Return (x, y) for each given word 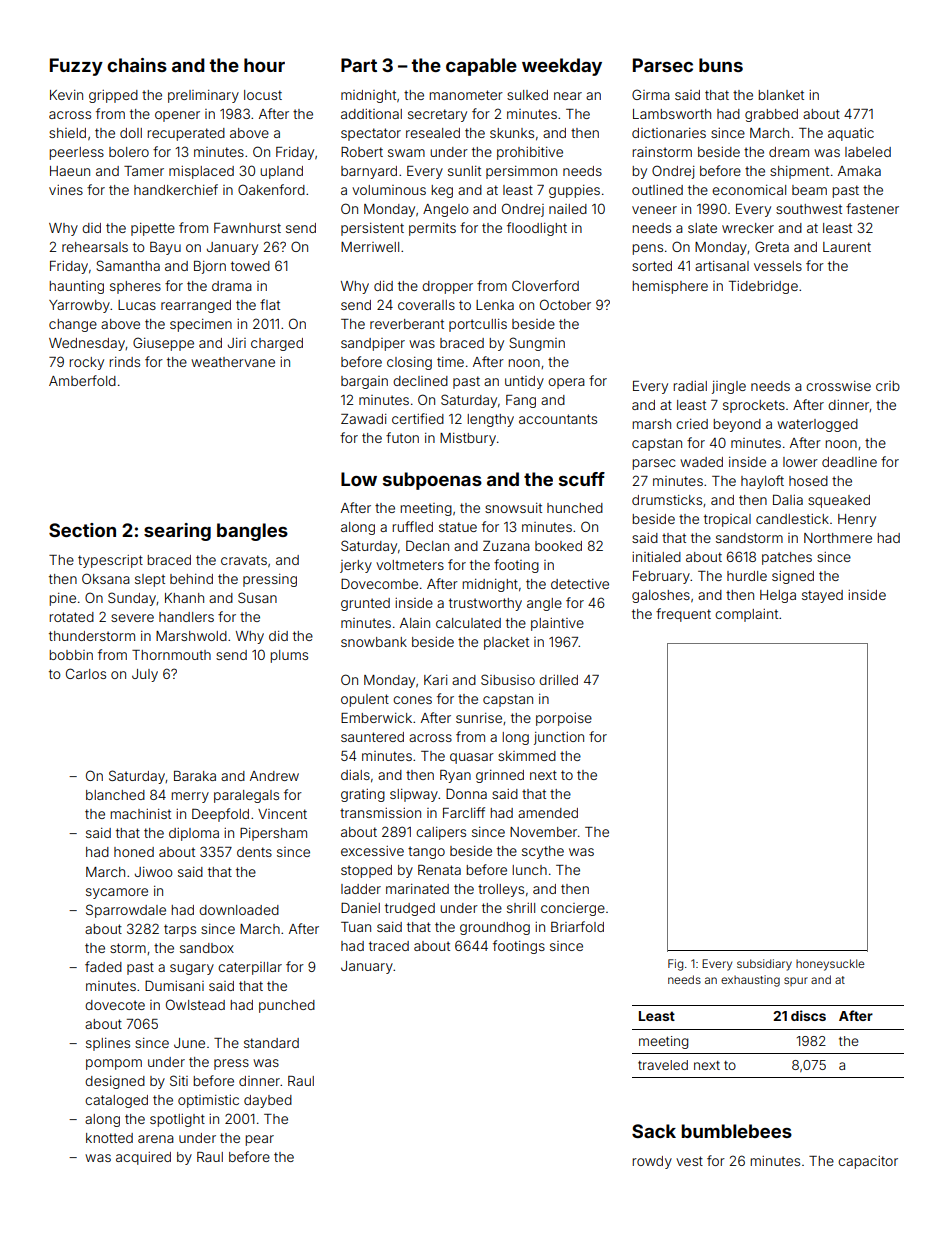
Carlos (86, 673)
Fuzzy (76, 67)
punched (287, 1006)
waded (701, 462)
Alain (415, 623)
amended (548, 813)
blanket (781, 95)
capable (481, 67)
